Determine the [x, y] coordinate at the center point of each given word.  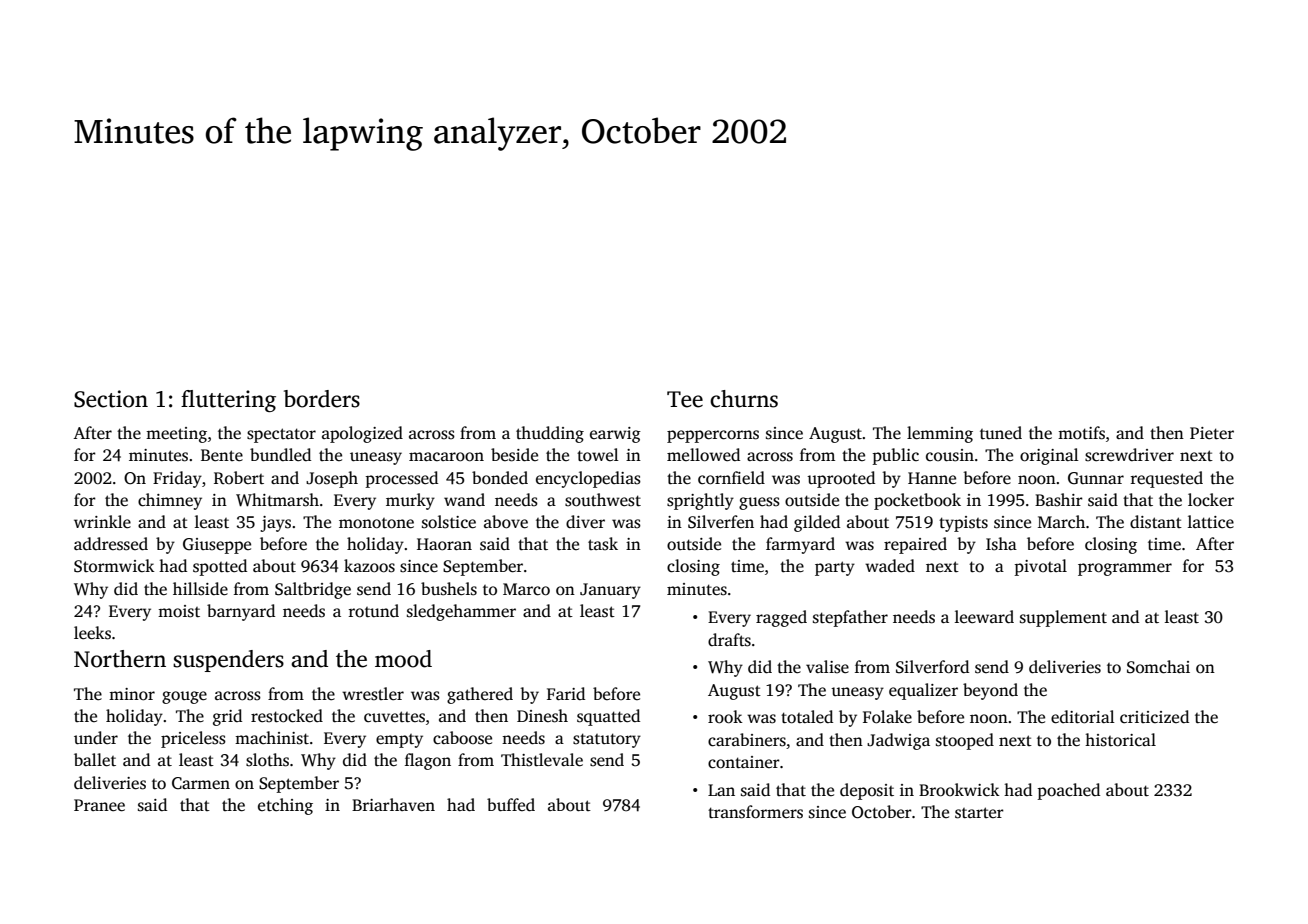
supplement [1063, 618]
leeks [92, 633]
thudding [550, 434]
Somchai [1158, 667]
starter [979, 813]
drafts [729, 640]
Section [111, 399]
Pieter [1212, 433]
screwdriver [1129, 455]
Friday [177, 479]
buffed [511, 805]
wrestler [373, 694]
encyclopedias [588, 479]
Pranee [99, 805]
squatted [608, 717]
